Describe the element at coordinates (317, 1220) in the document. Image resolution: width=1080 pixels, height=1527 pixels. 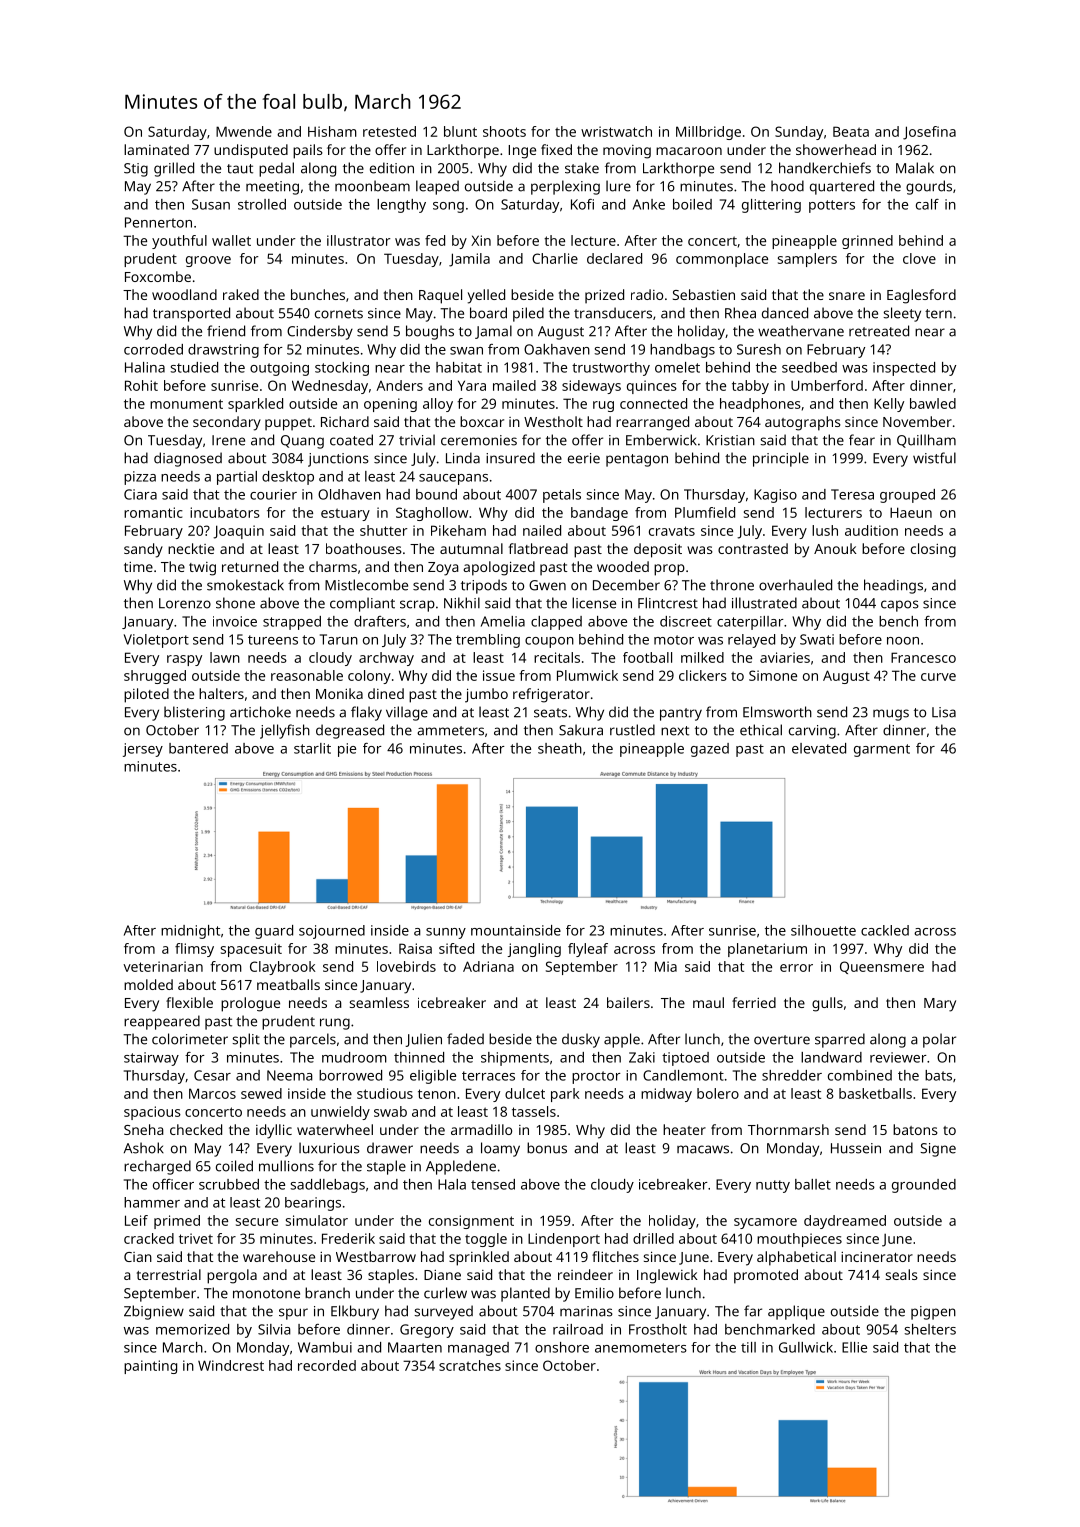
I see `simulator` at that location.
